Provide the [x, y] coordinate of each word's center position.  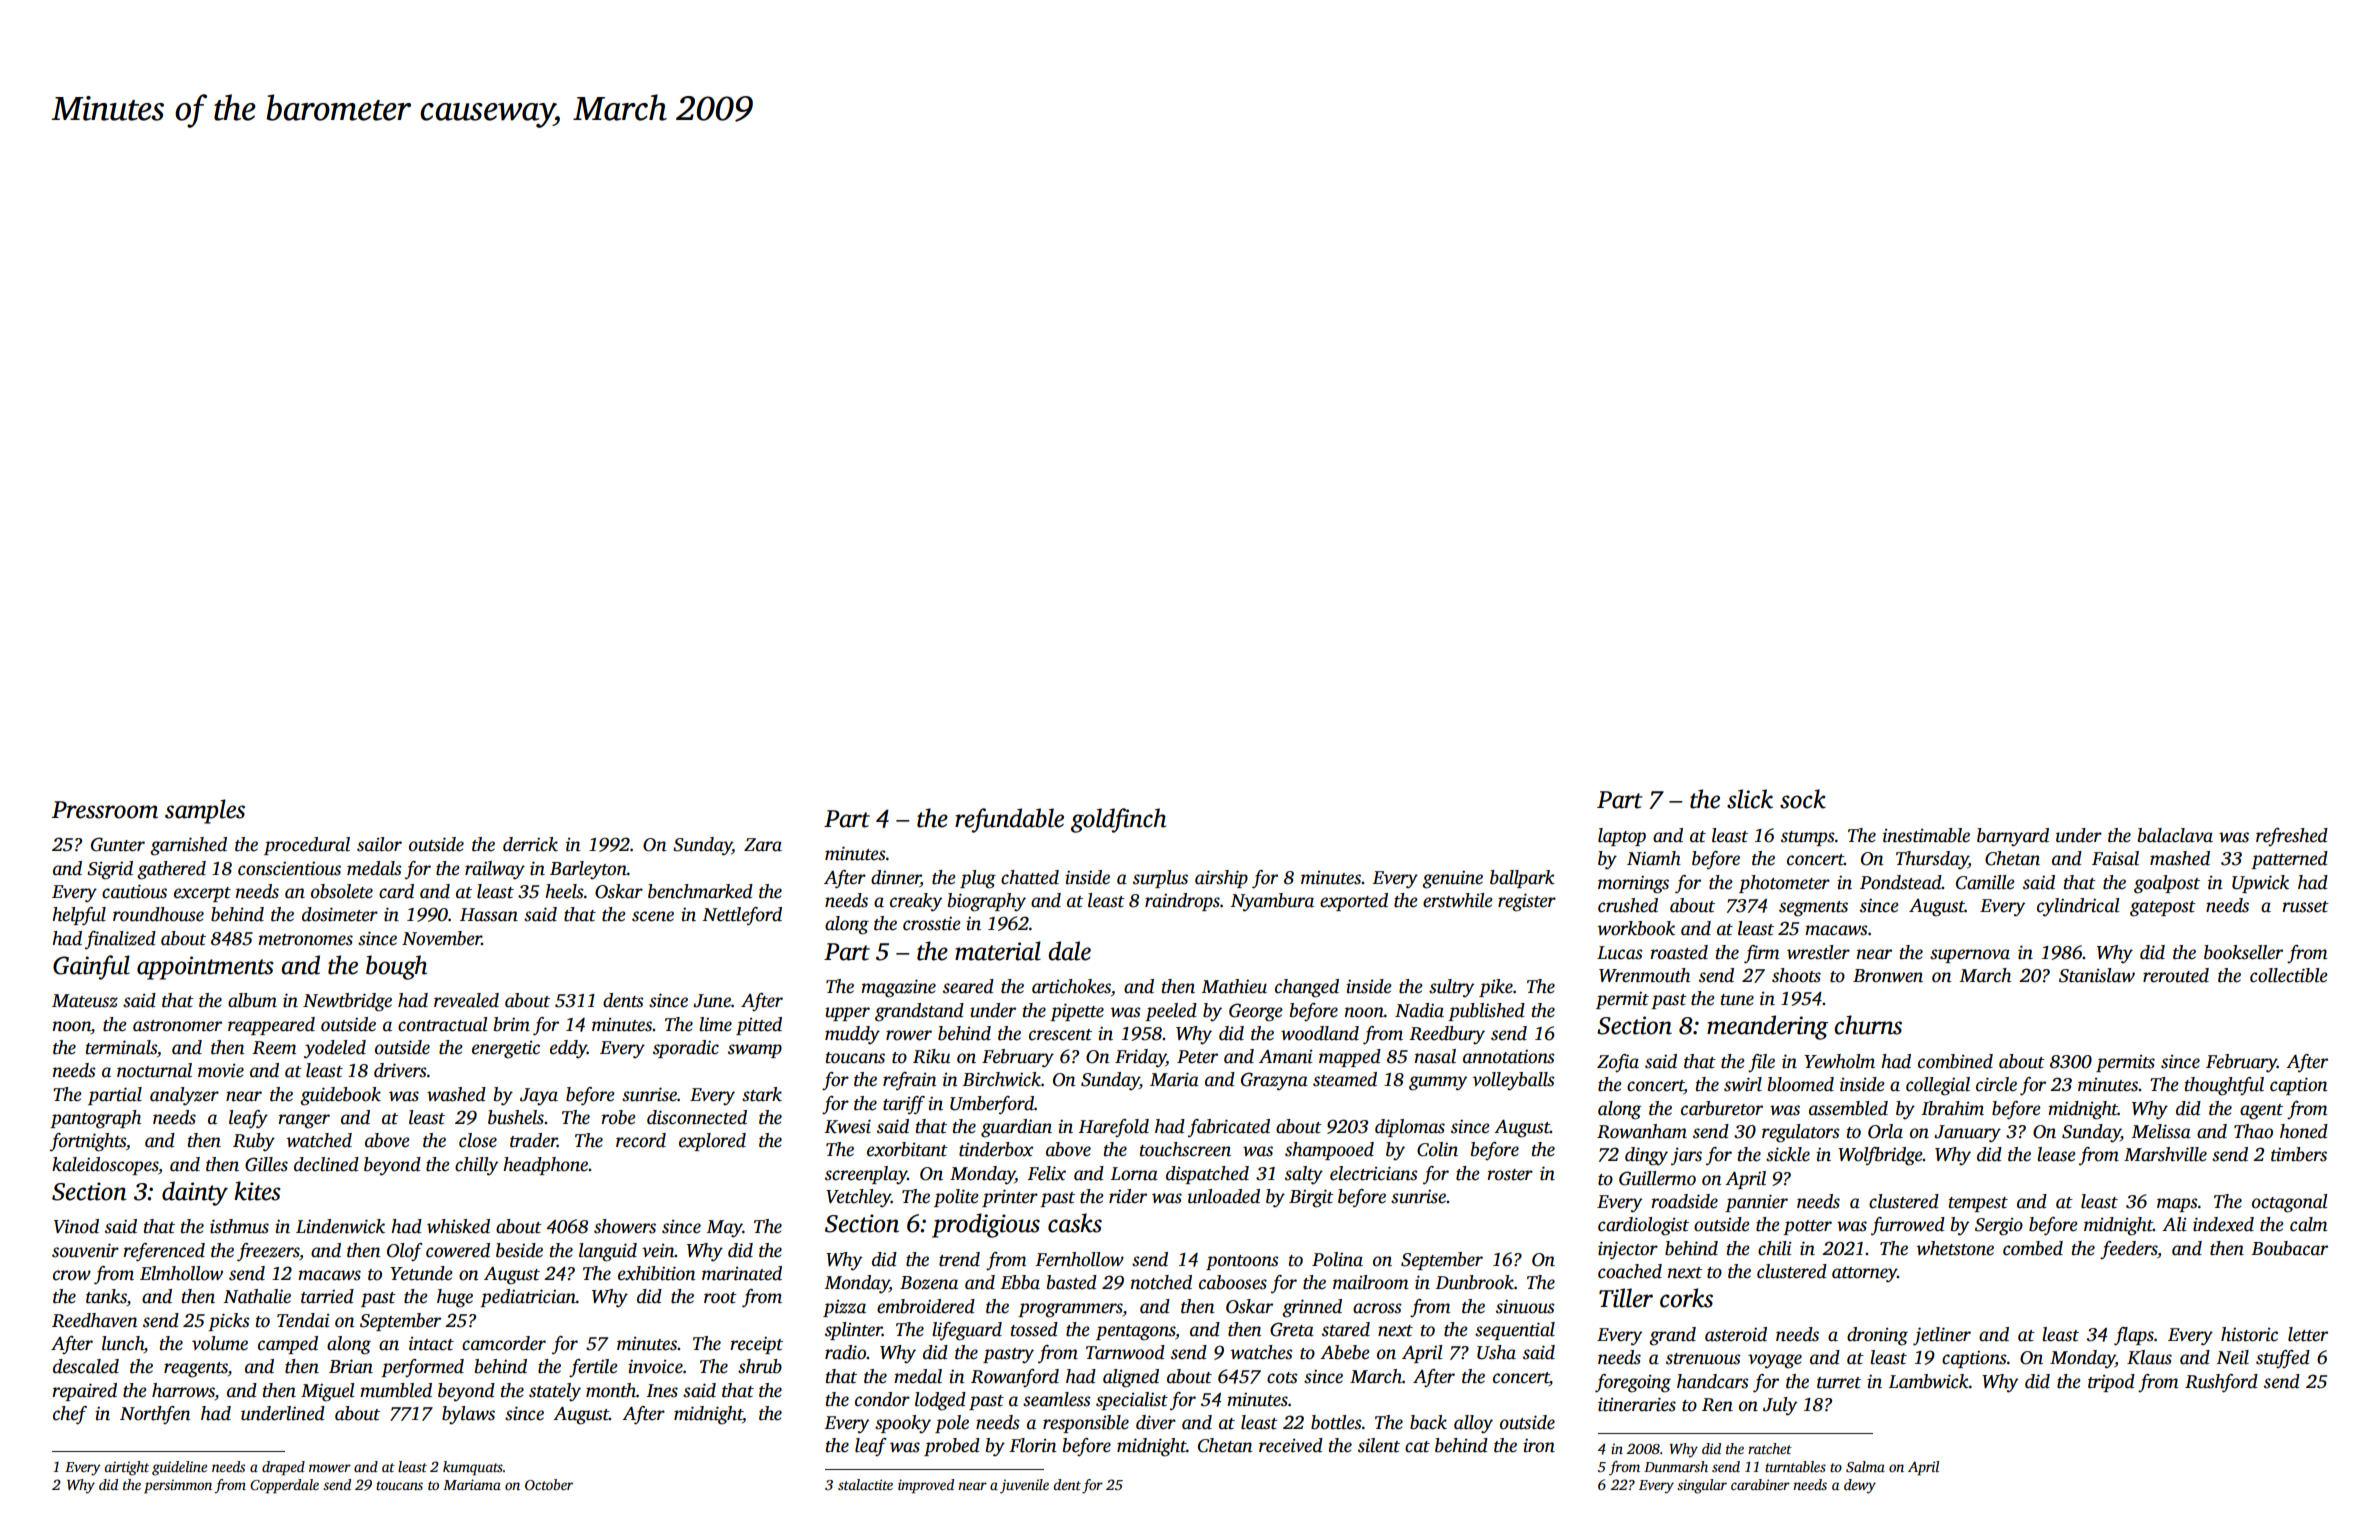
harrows [183, 1390]
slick [1750, 799]
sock [1803, 799]
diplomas [1410, 1128]
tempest [1978, 1204]
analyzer [184, 1096]
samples [205, 811]
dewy [1860, 1486]
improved [926, 1486]
